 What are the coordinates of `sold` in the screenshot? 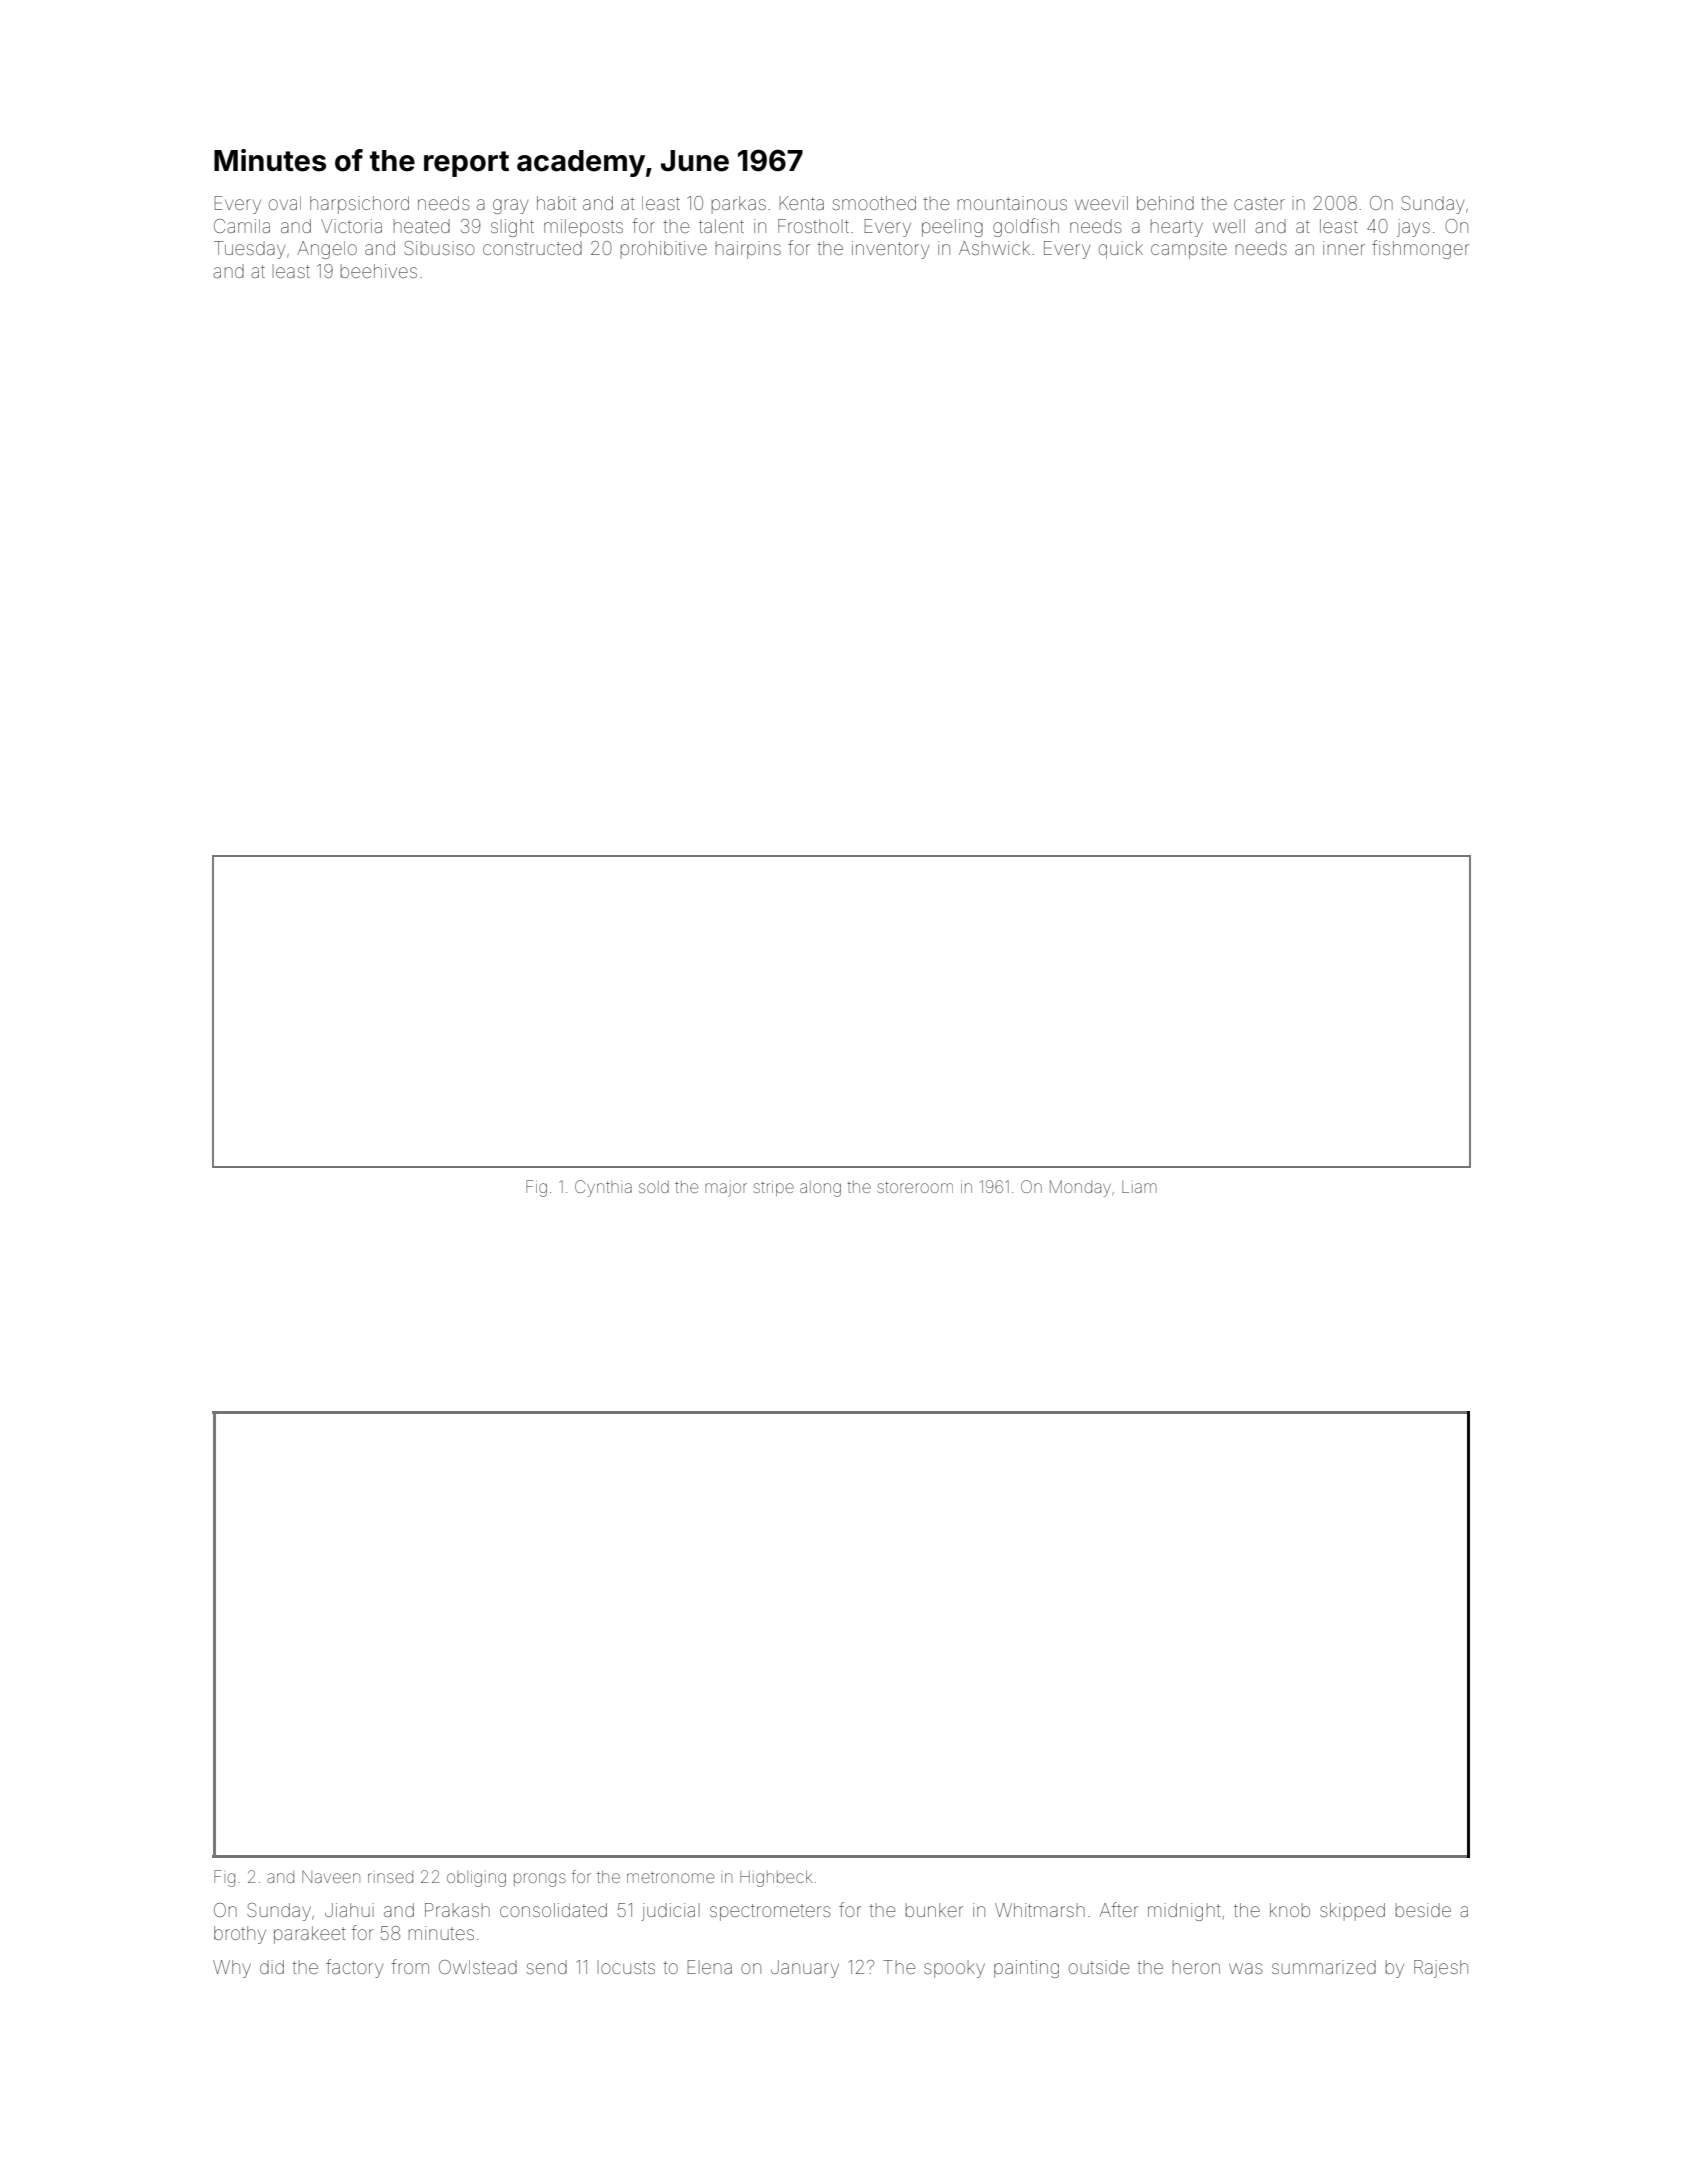 It's located at (654, 1187).
